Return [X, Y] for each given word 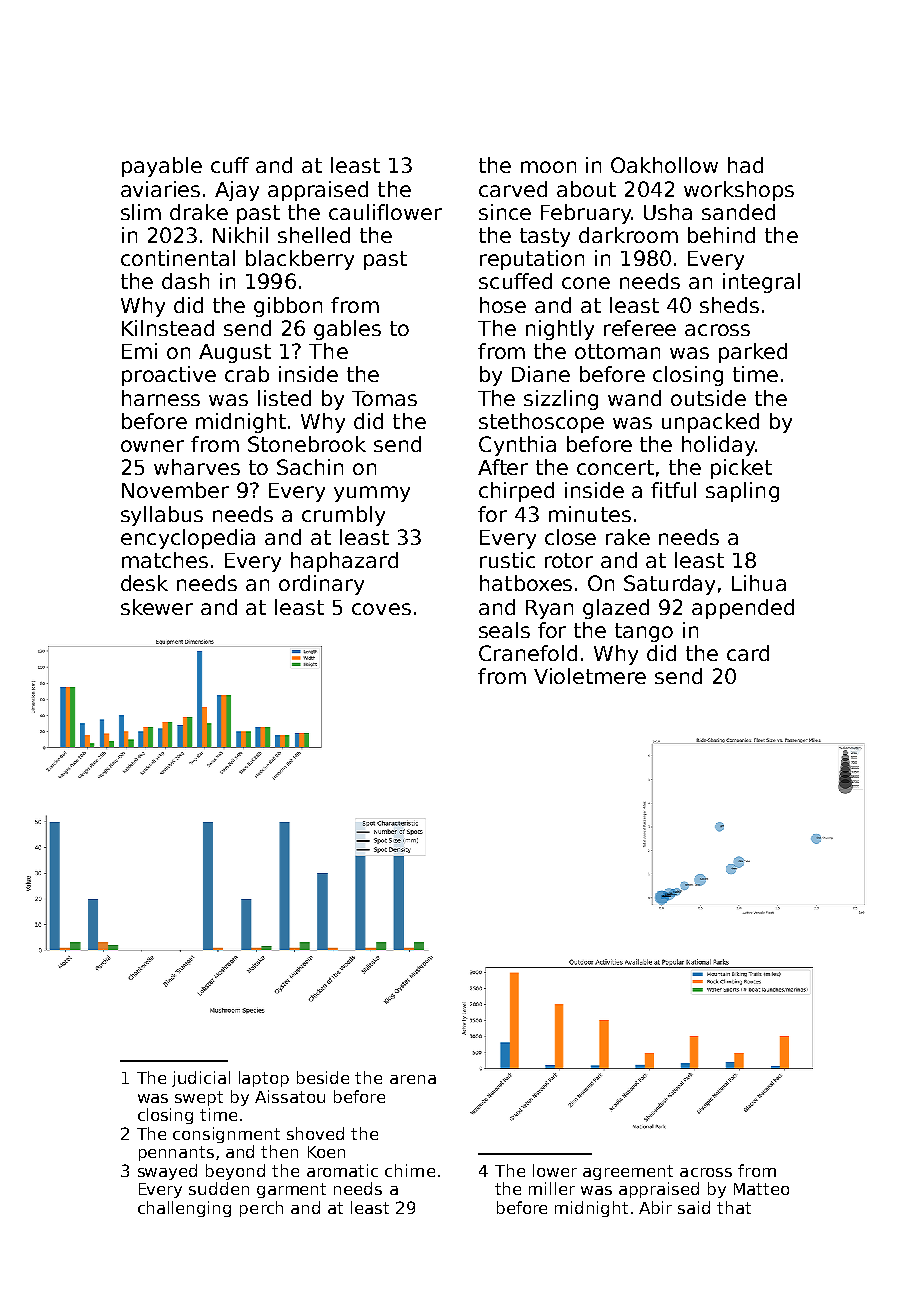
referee [640, 328]
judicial [201, 1079]
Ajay [237, 191]
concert [615, 467]
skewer [157, 607]
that [734, 1207]
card [748, 653]
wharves [197, 467]
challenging [184, 1209]
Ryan [549, 609]
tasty [545, 237]
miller [552, 1188]
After [503, 467]
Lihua [759, 583]
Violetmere [590, 676]
